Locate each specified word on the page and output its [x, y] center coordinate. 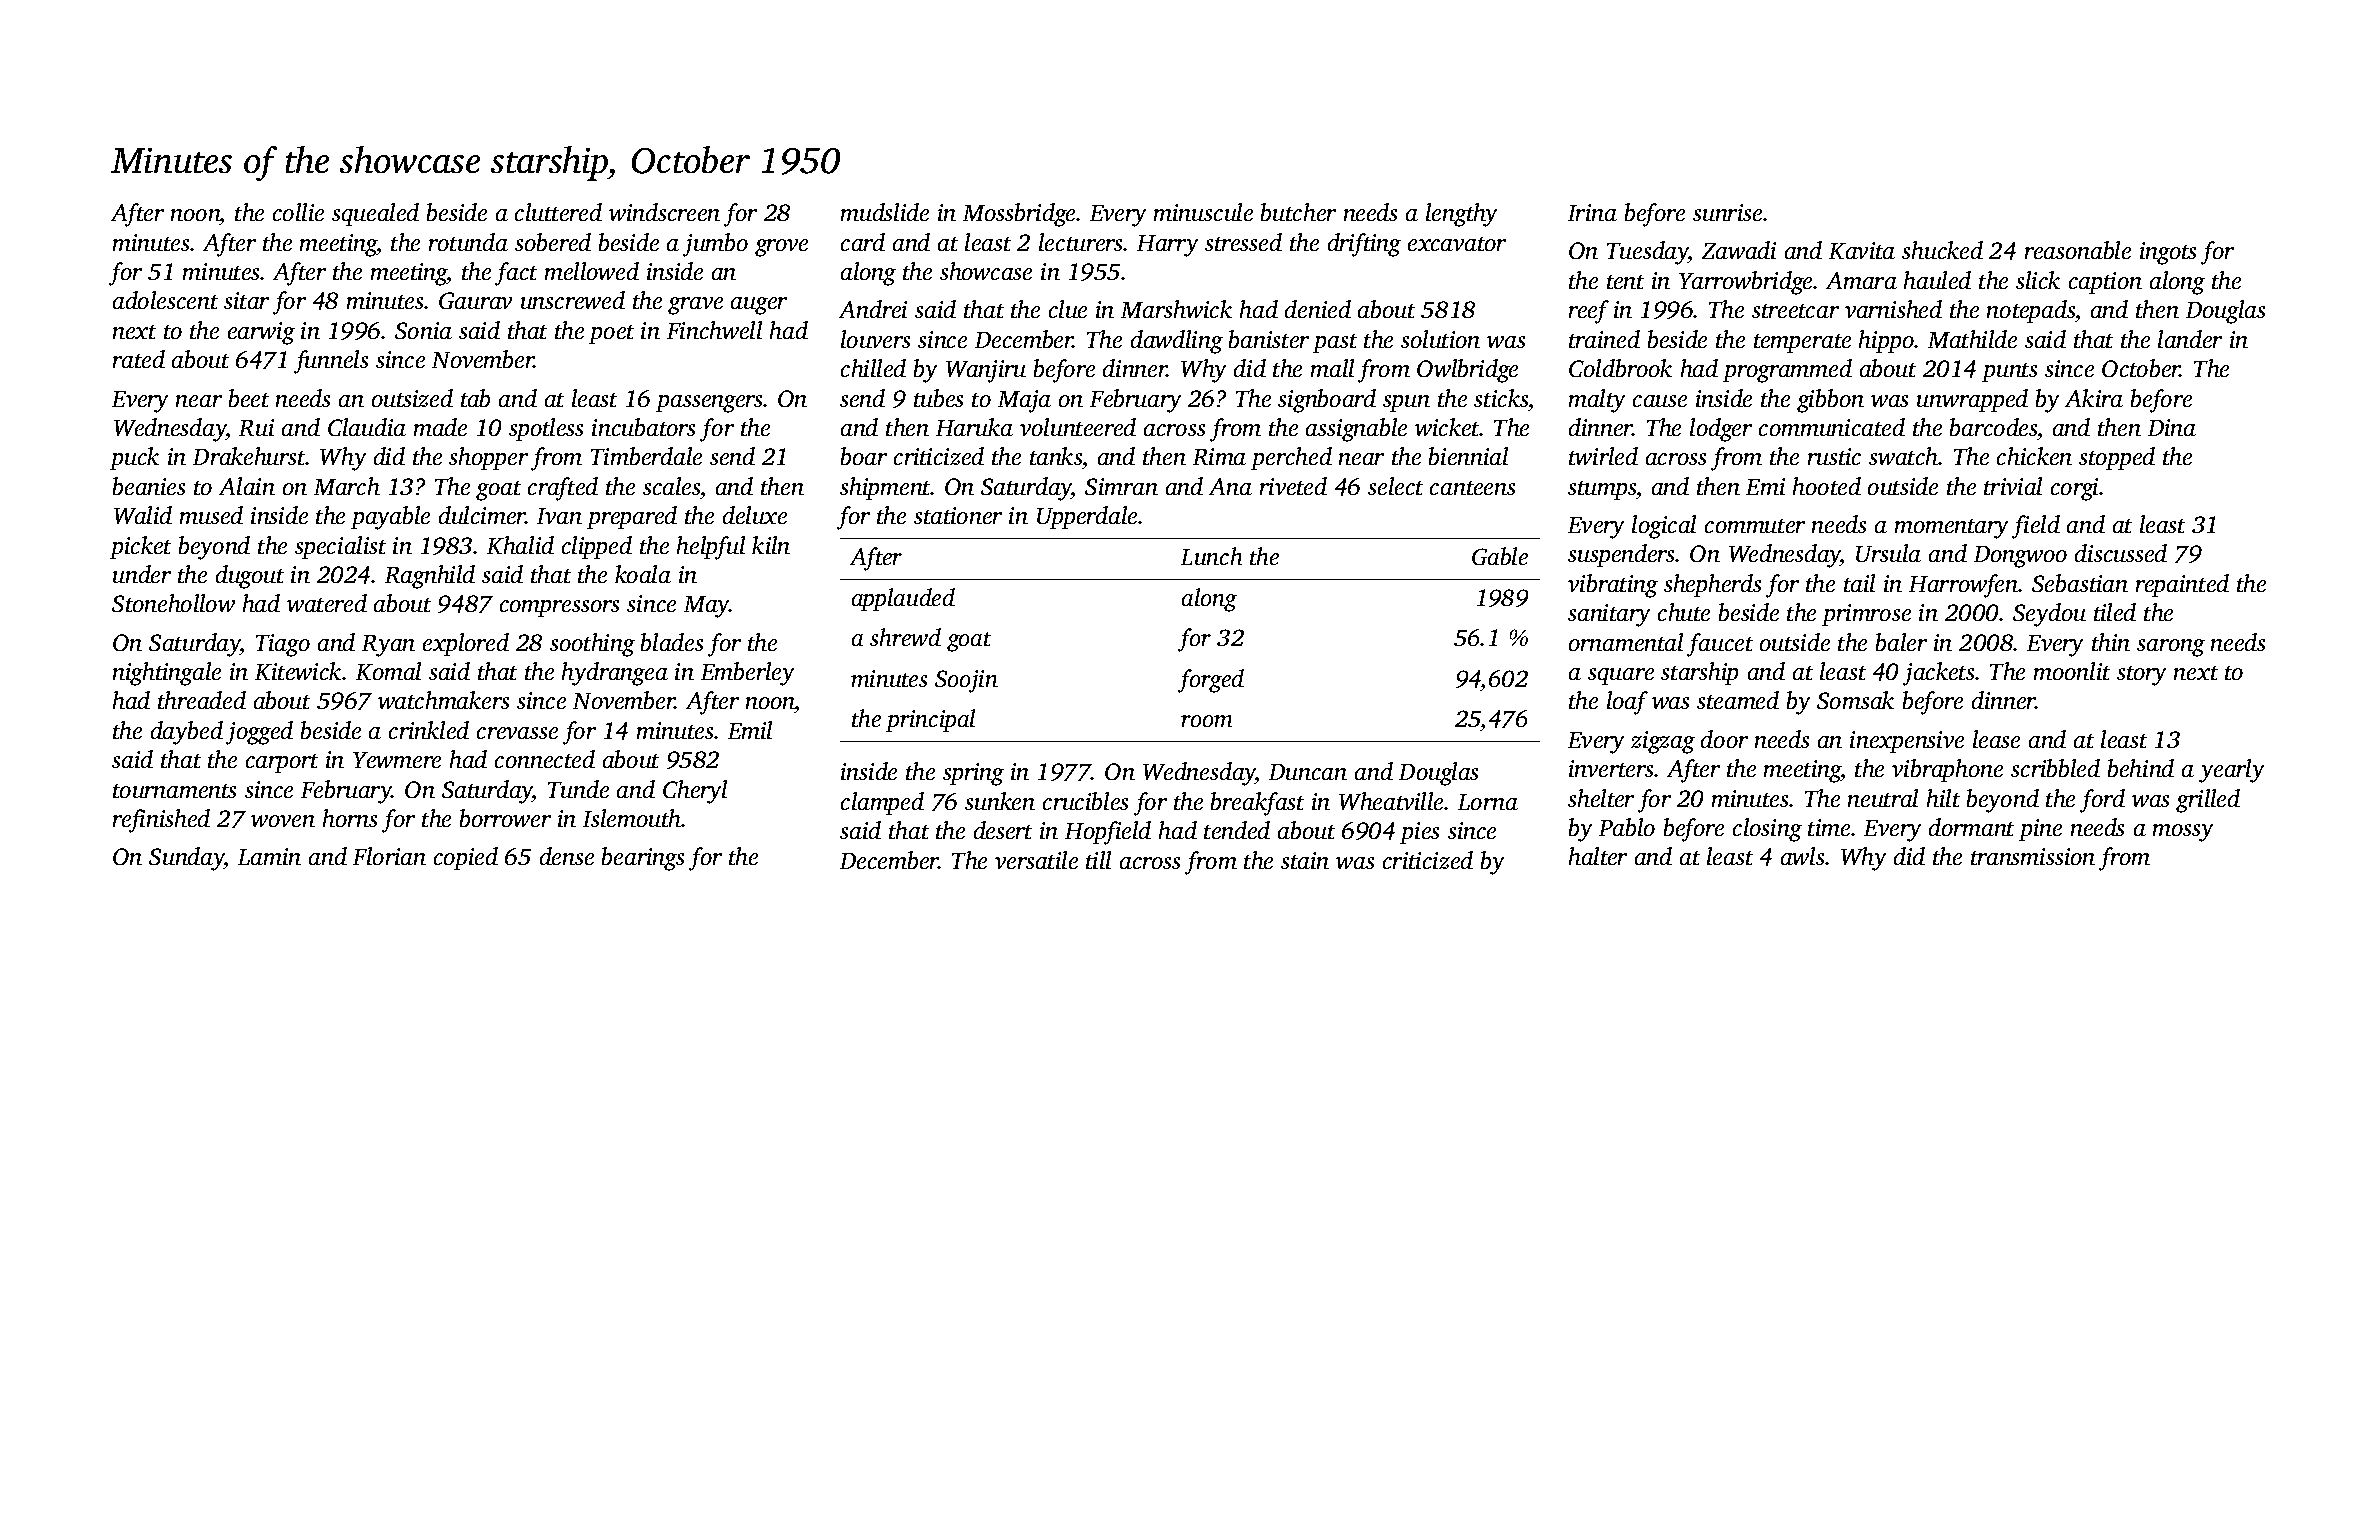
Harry [1167, 246]
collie [298, 212]
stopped [2117, 458]
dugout [250, 577]
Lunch [1211, 556]
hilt [1943, 798]
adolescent [165, 300]
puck [134, 458]
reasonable [2078, 250]
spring [973, 774]
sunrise [1727, 212]
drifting [1364, 245]
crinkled [429, 730]
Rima [1219, 456]
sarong [2171, 648]
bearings [643, 859]
